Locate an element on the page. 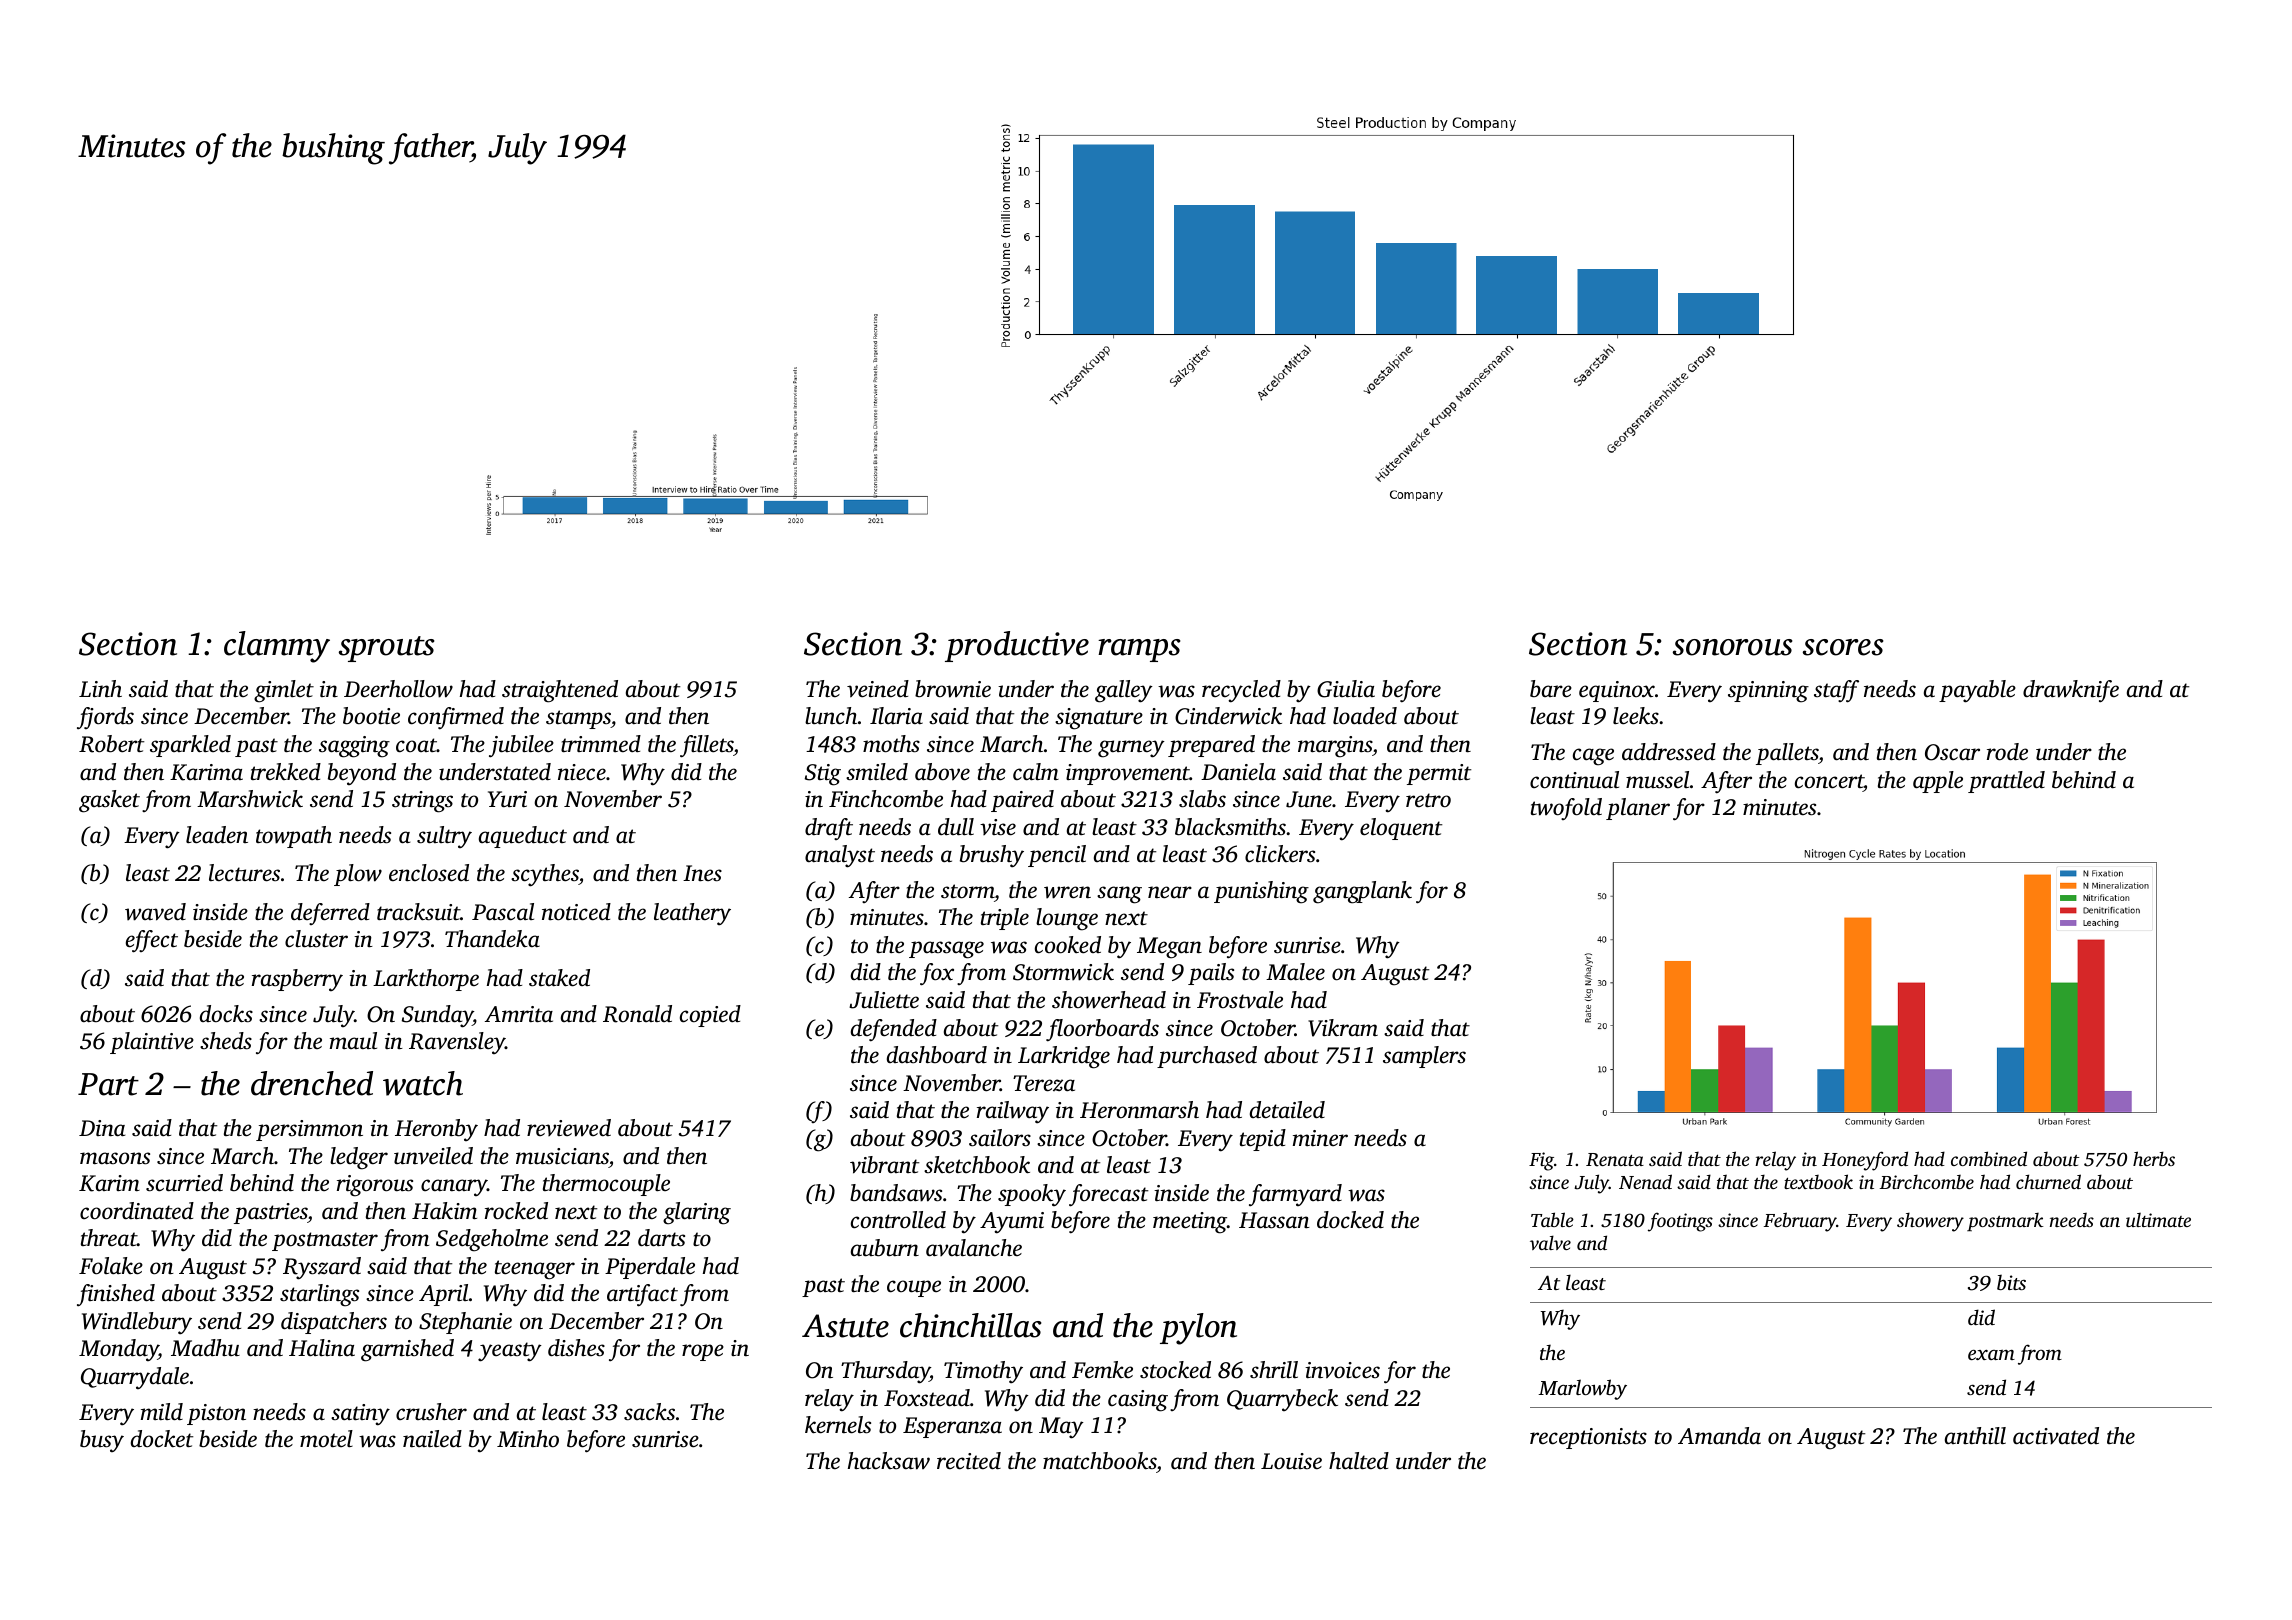  clammy is located at coordinates (277, 647).
